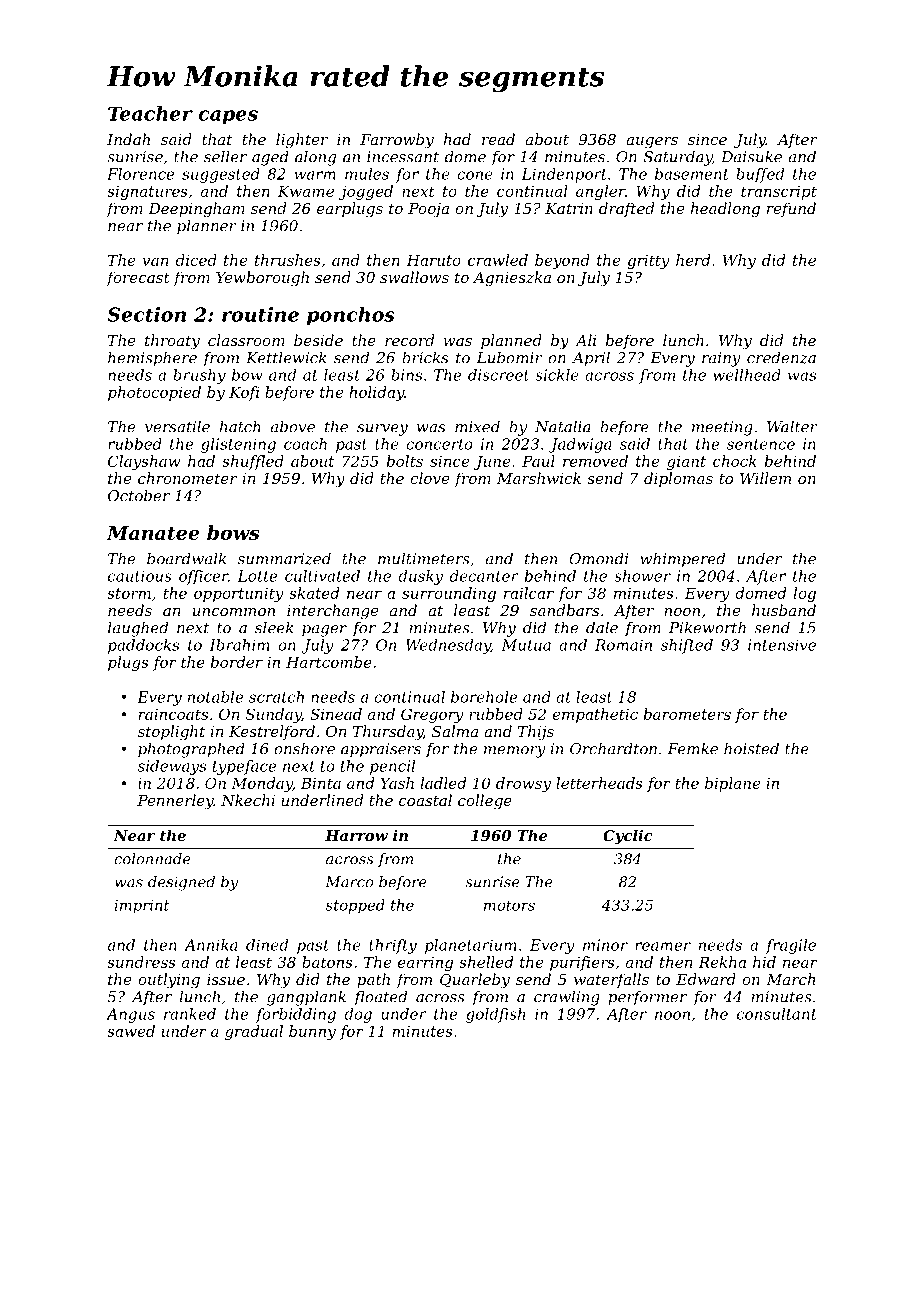  What do you see at coordinates (262, 784) in the document?
I see `Monday` at bounding box center [262, 784].
